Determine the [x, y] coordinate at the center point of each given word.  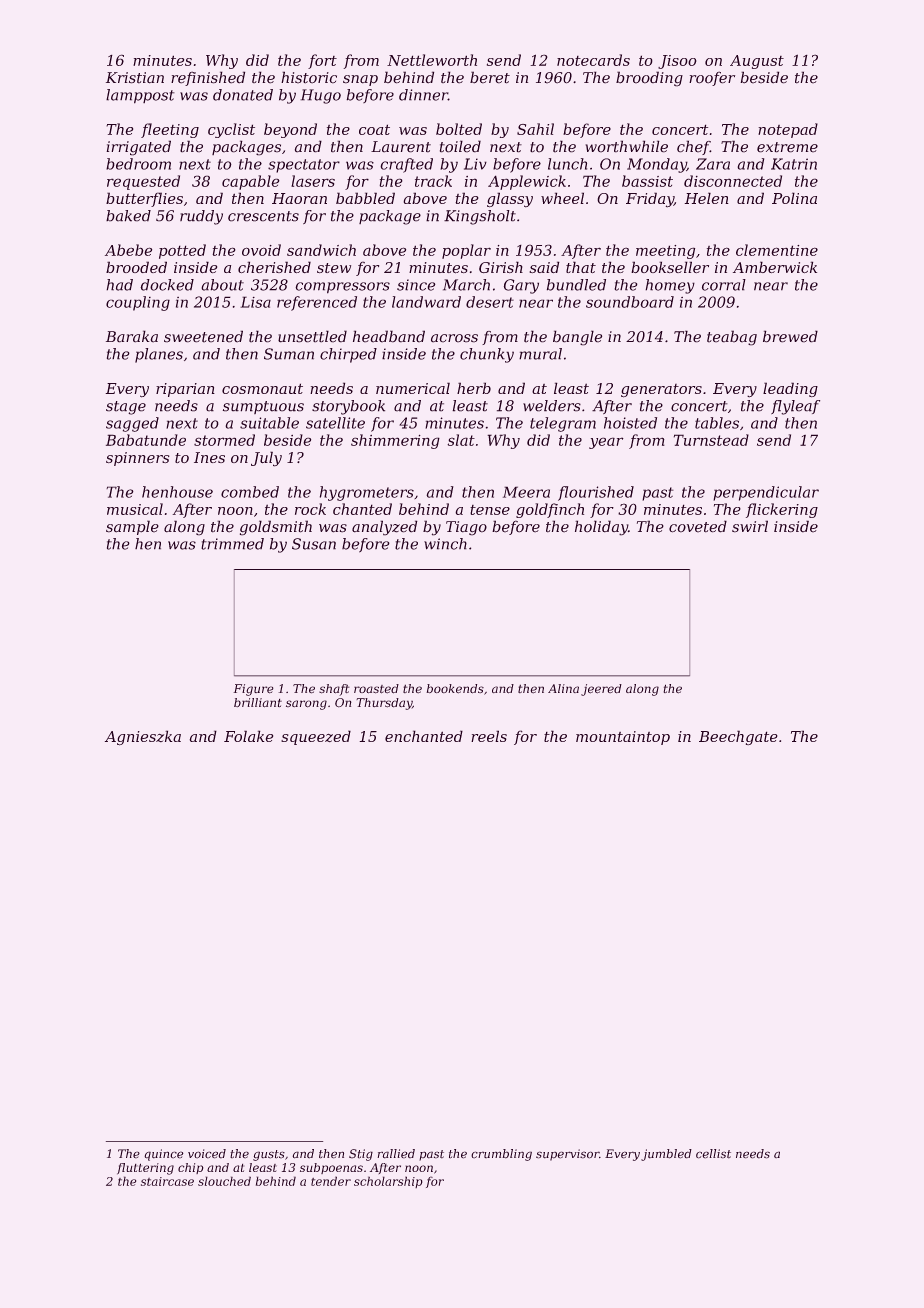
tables [717, 423]
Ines [209, 457]
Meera [526, 492]
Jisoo [677, 62]
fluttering [145, 1169]
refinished [208, 78]
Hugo [320, 96]
